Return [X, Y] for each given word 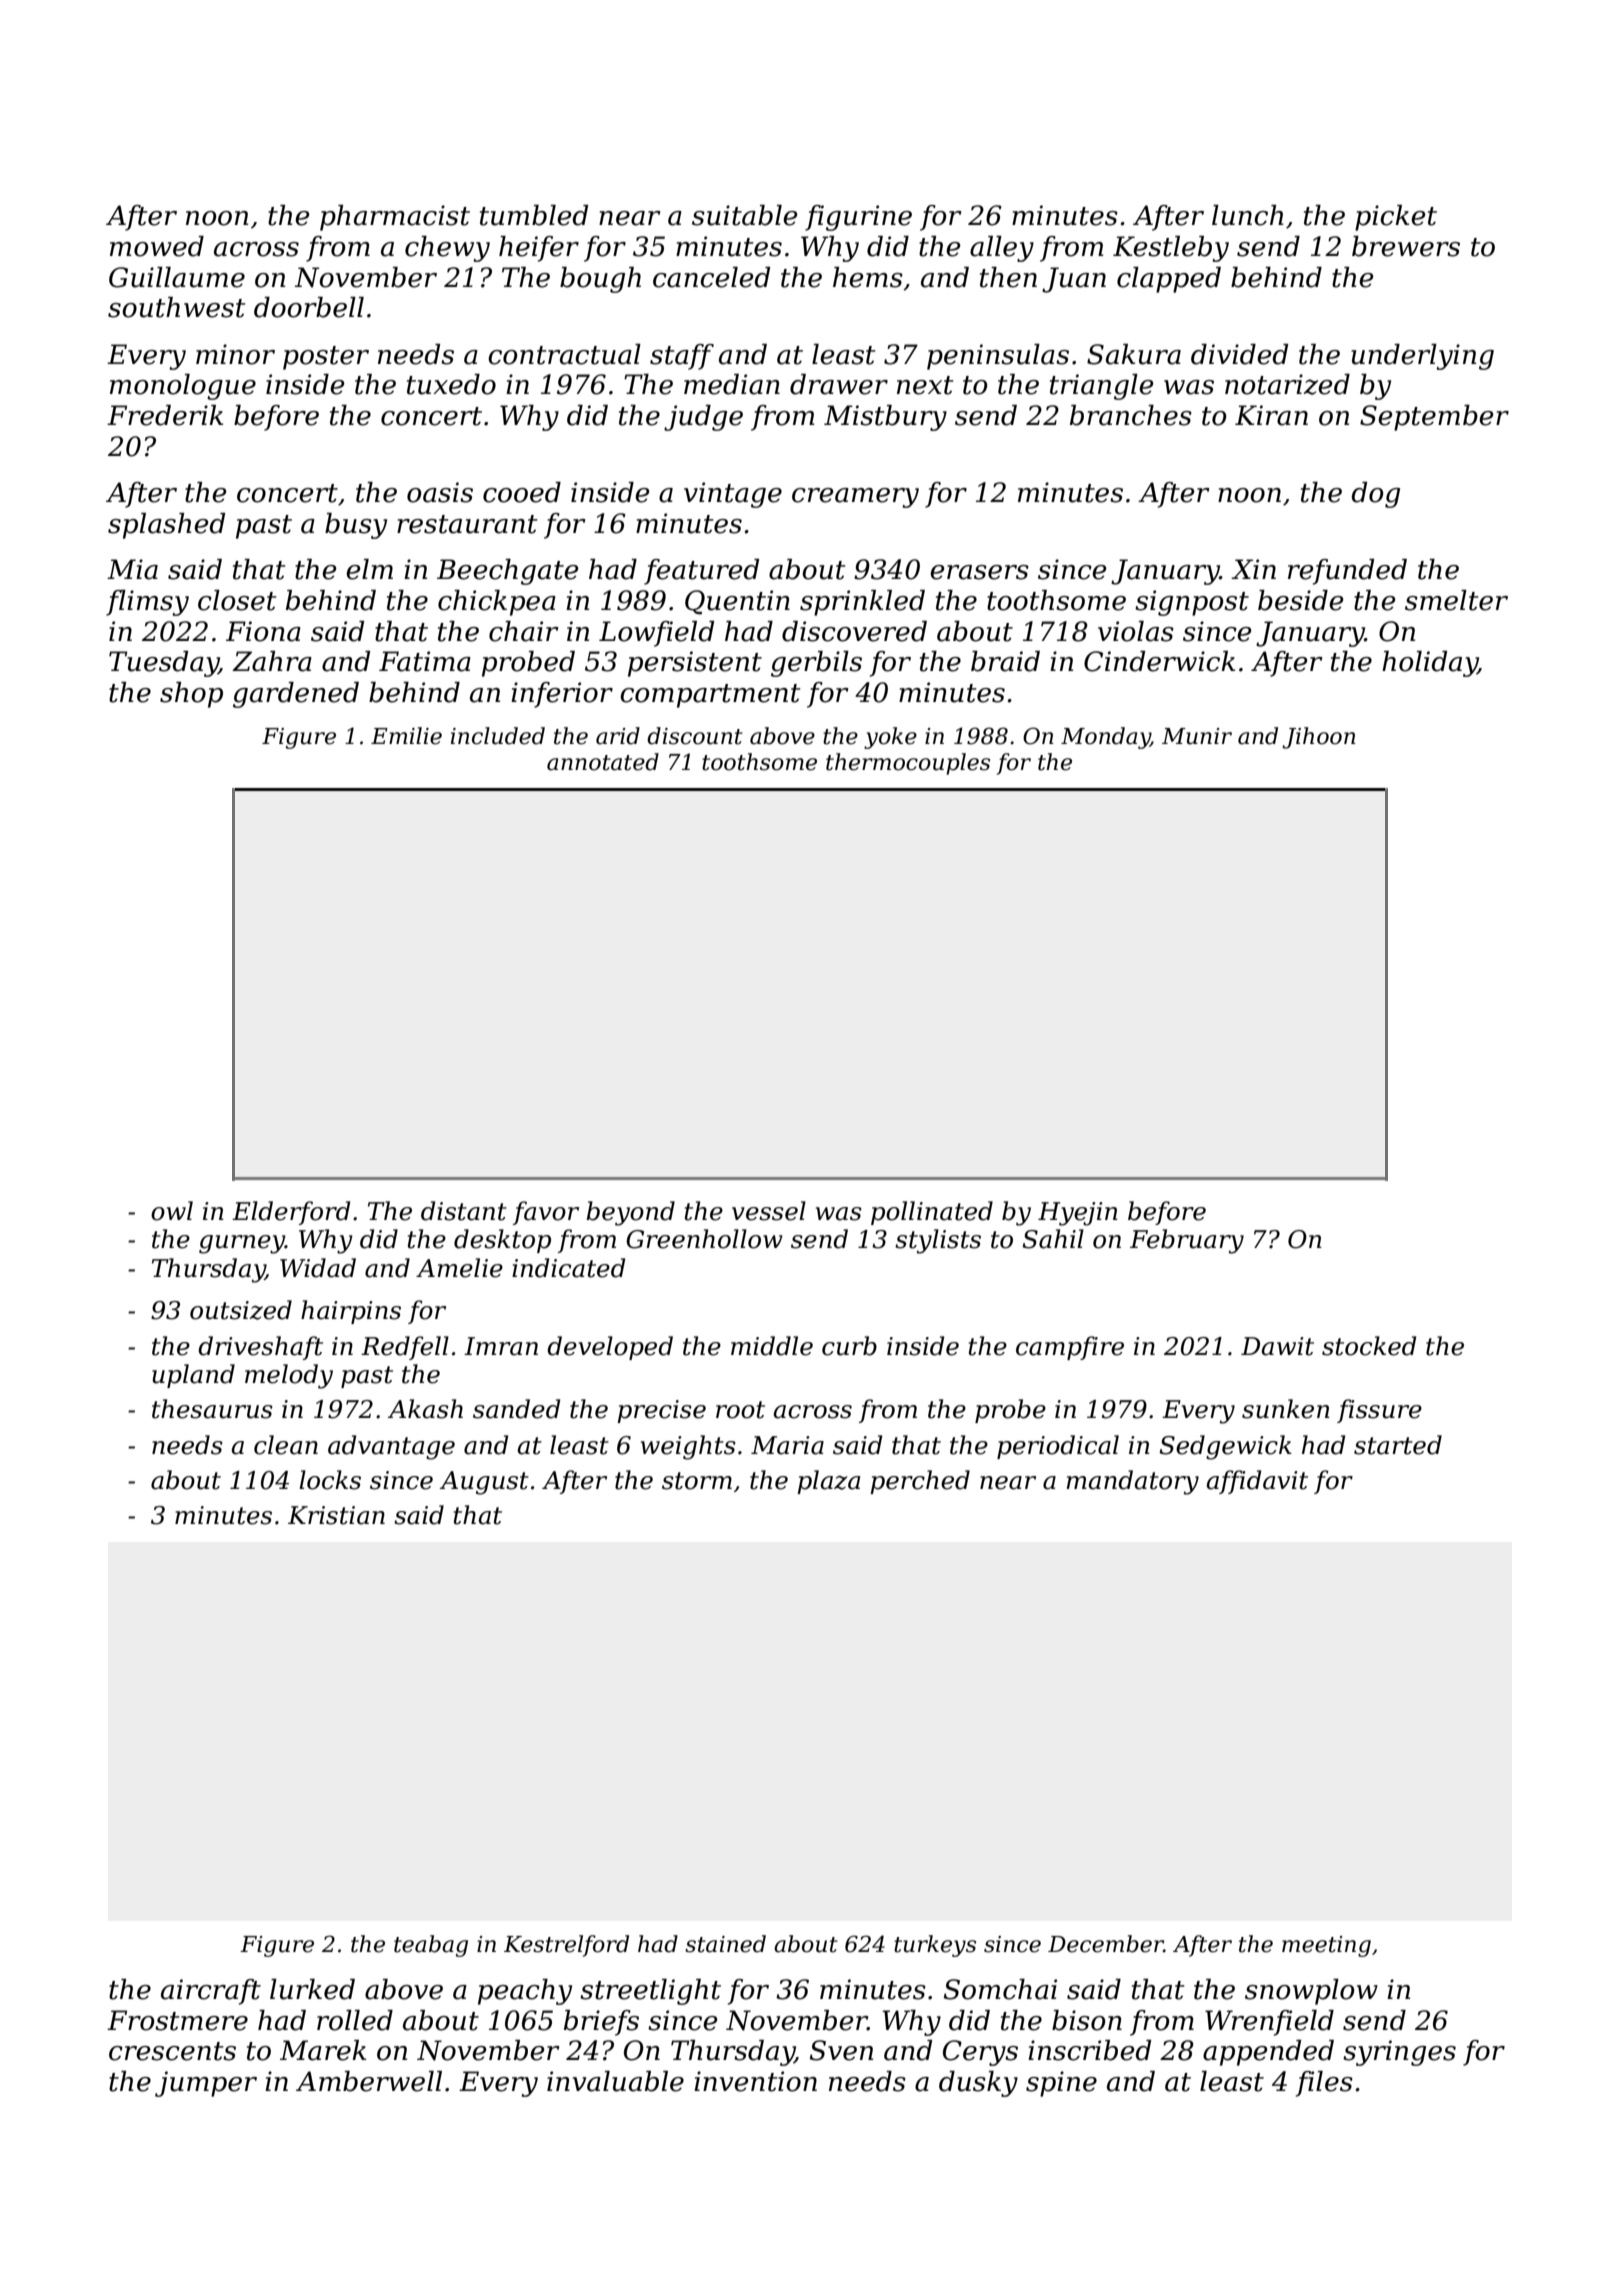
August [484, 1483]
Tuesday [164, 664]
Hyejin [1078, 1214]
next [925, 385]
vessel [769, 1211]
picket [1396, 218]
